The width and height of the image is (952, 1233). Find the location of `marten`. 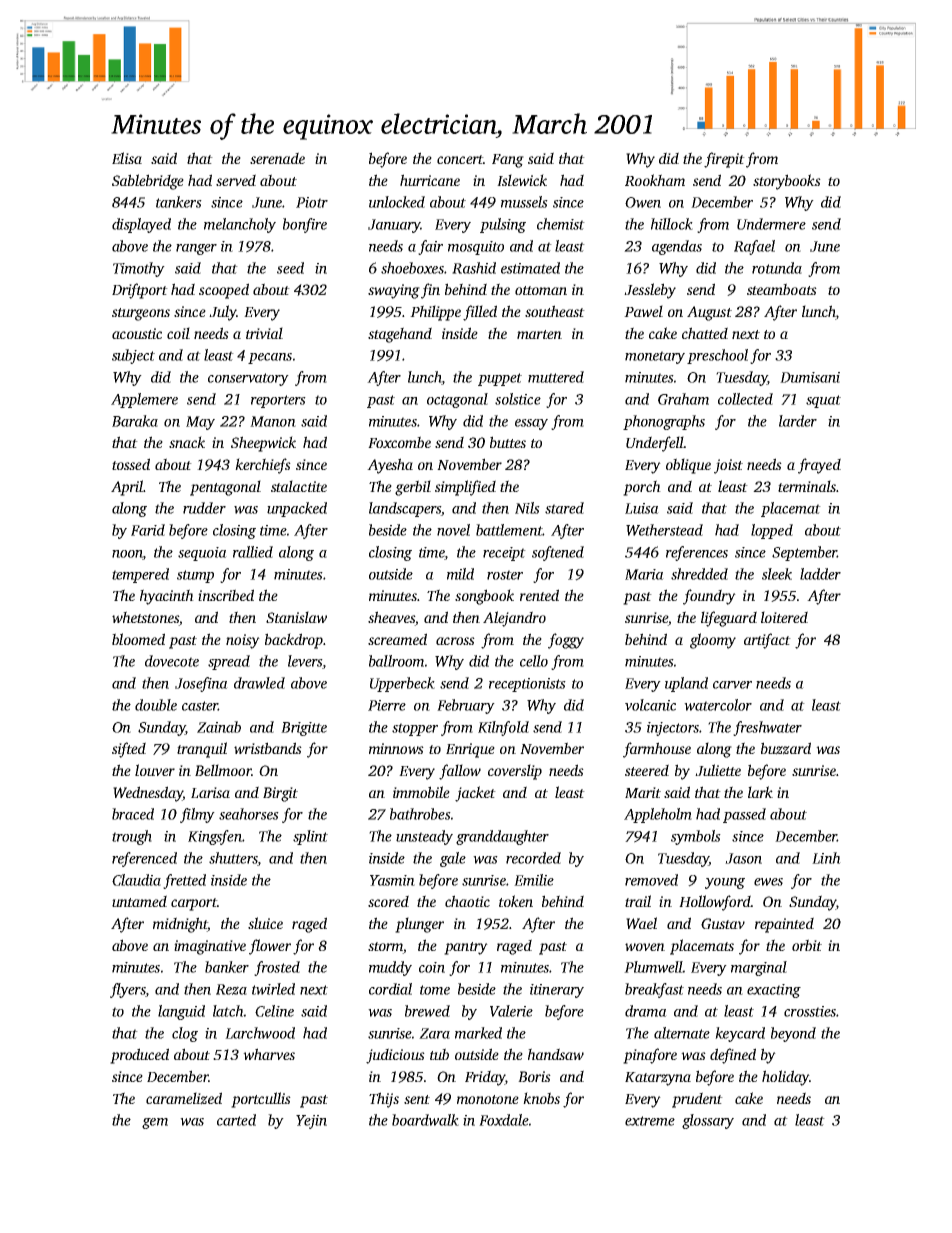

marten is located at coordinates (539, 334).
